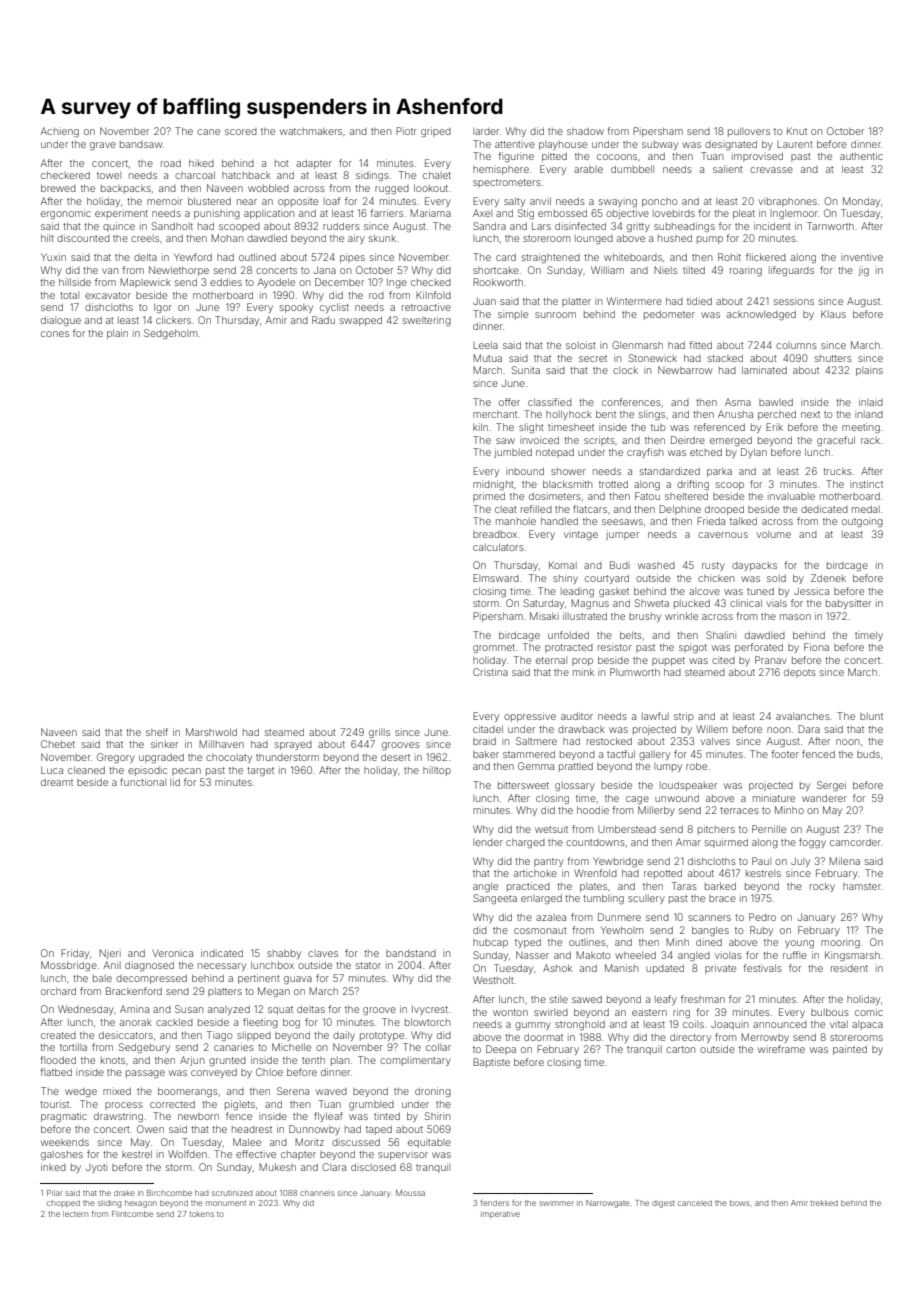 This image has height=1308, width=924. What do you see at coordinates (713, 566) in the image?
I see `rusty` at bounding box center [713, 566].
